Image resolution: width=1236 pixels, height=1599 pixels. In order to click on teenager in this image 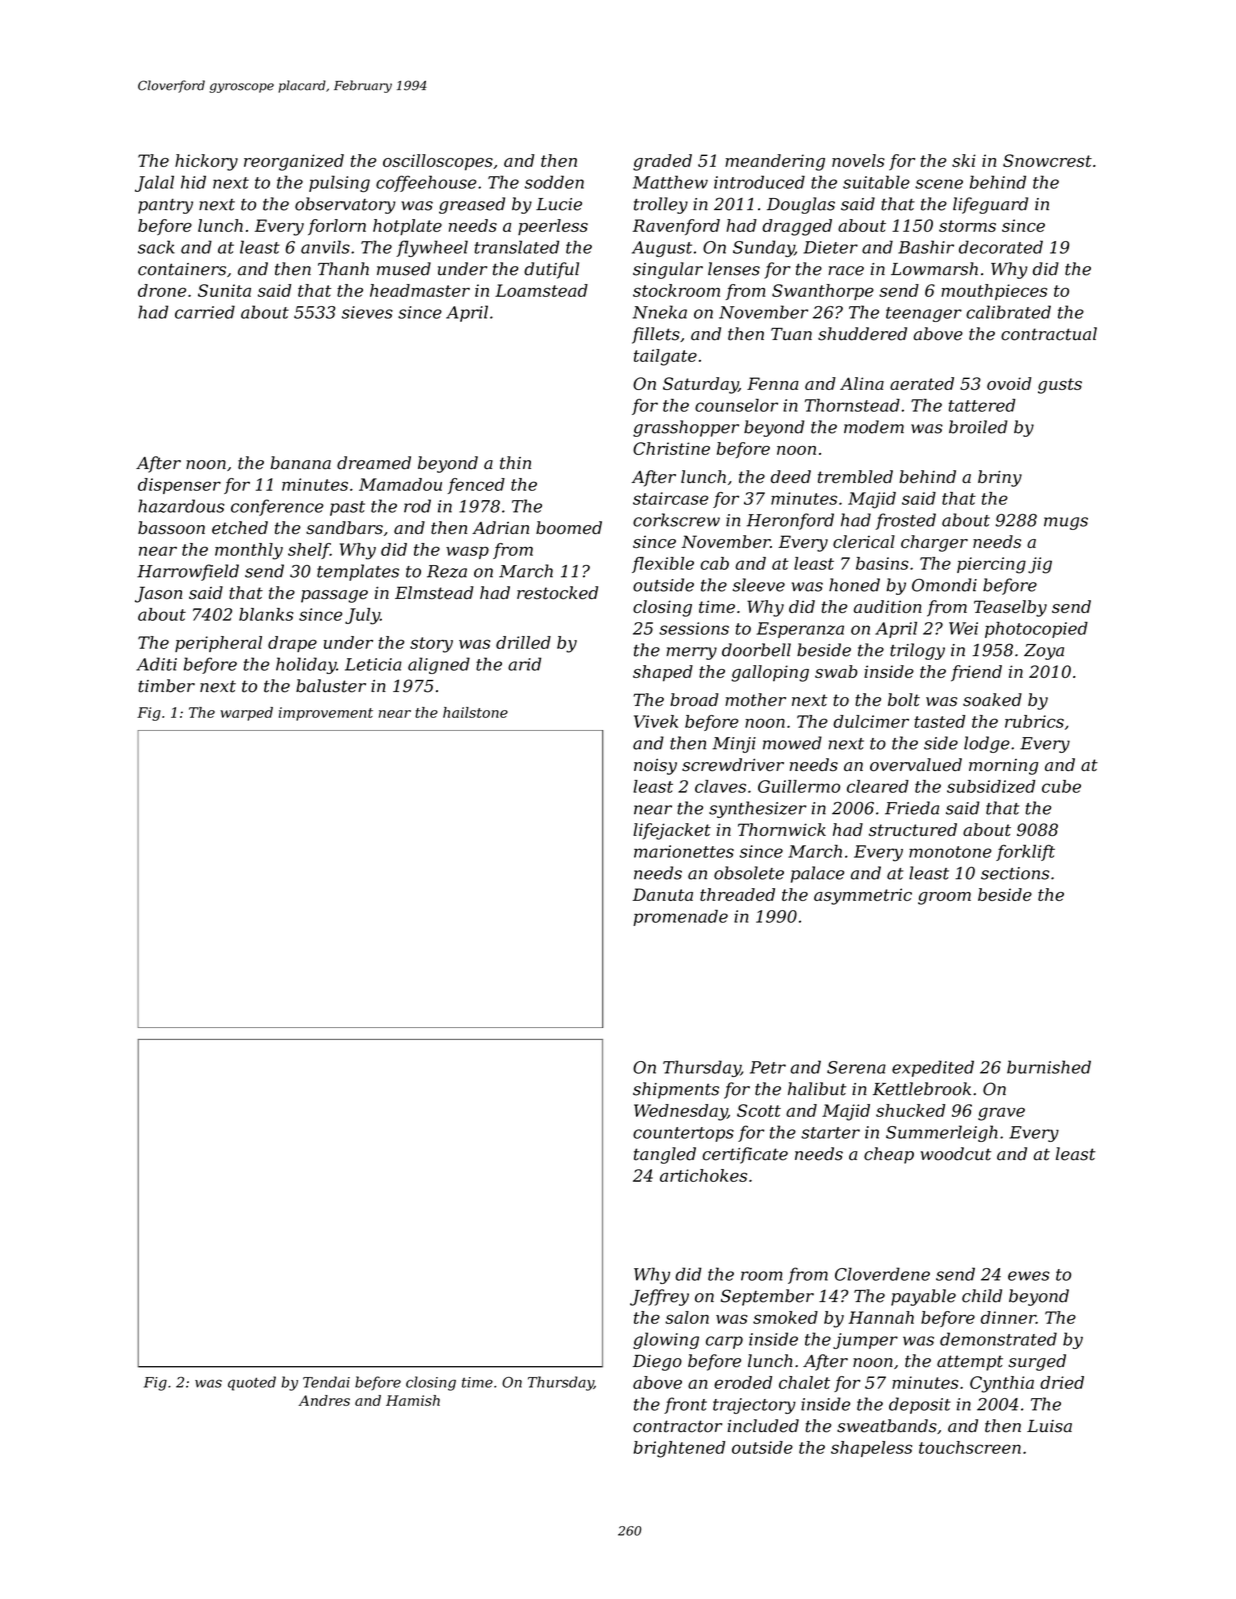, I will do `click(924, 314)`.
